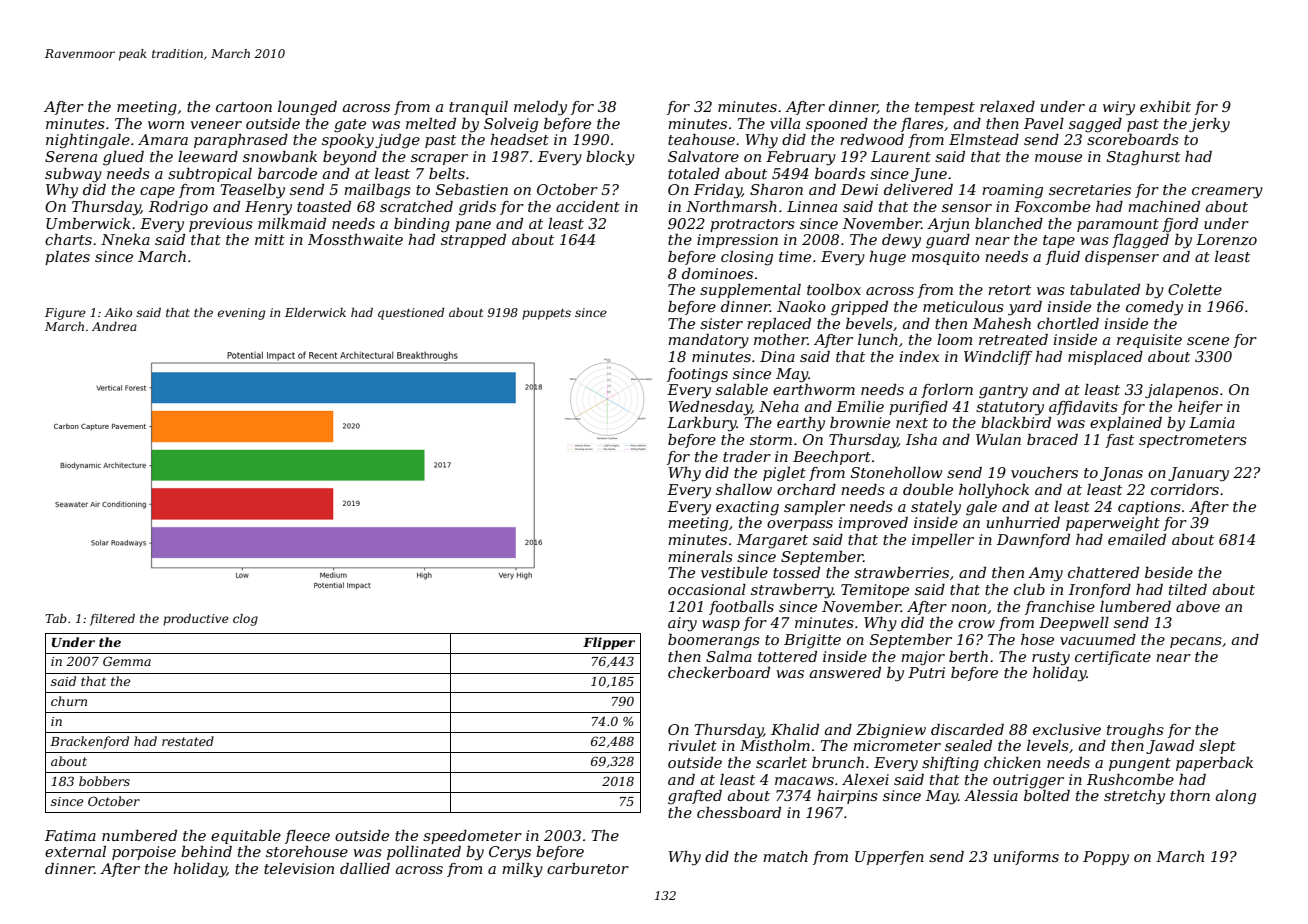 The width and height of the page is (1308, 924). Describe the element at coordinates (1195, 289) in the page. I see `Colette` at that location.
